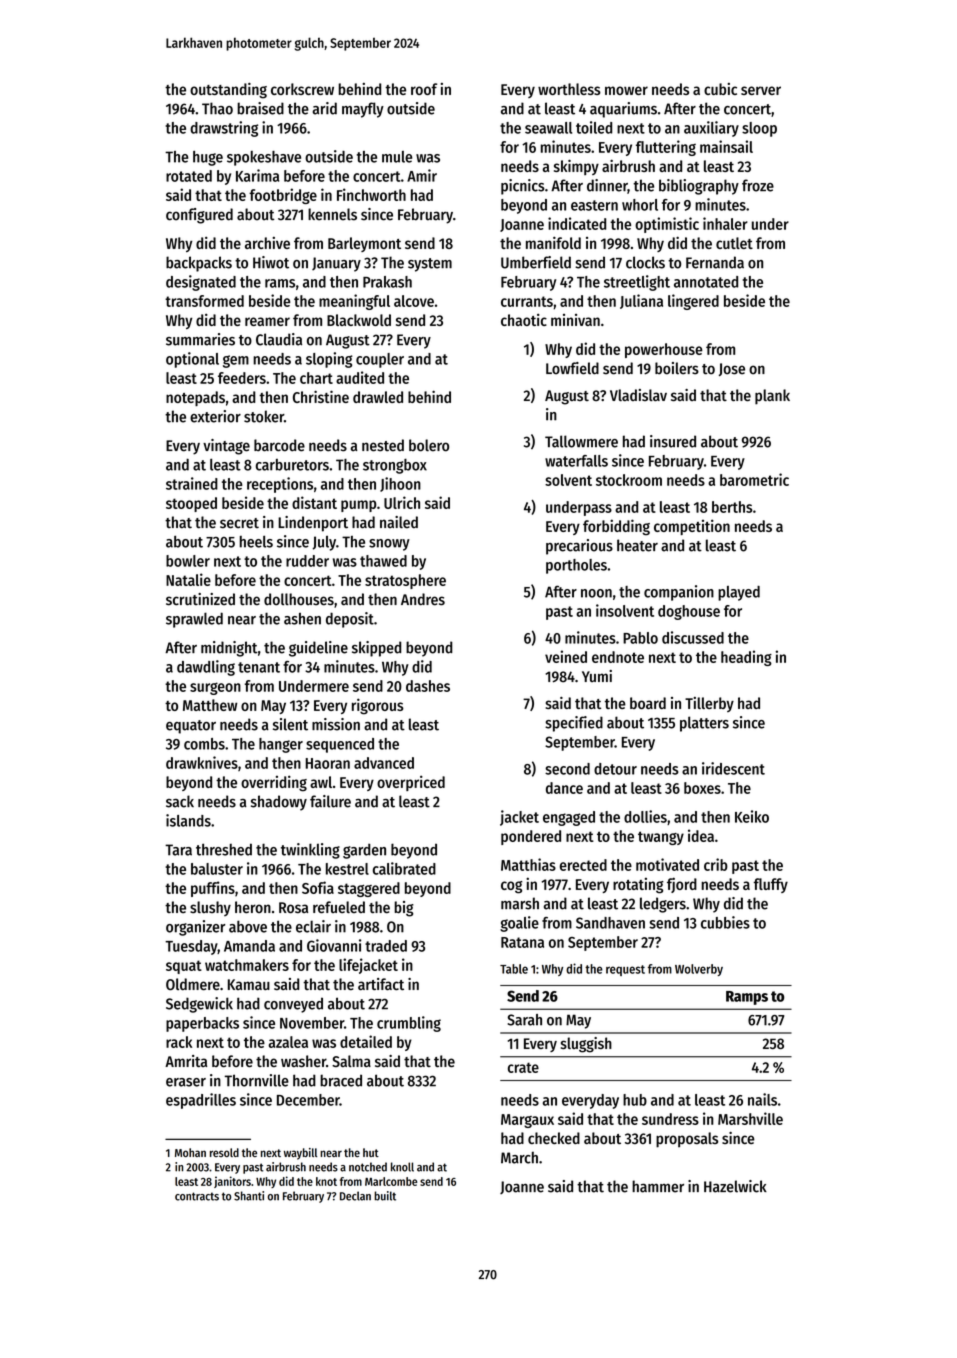  I want to click on inhaler, so click(725, 223).
